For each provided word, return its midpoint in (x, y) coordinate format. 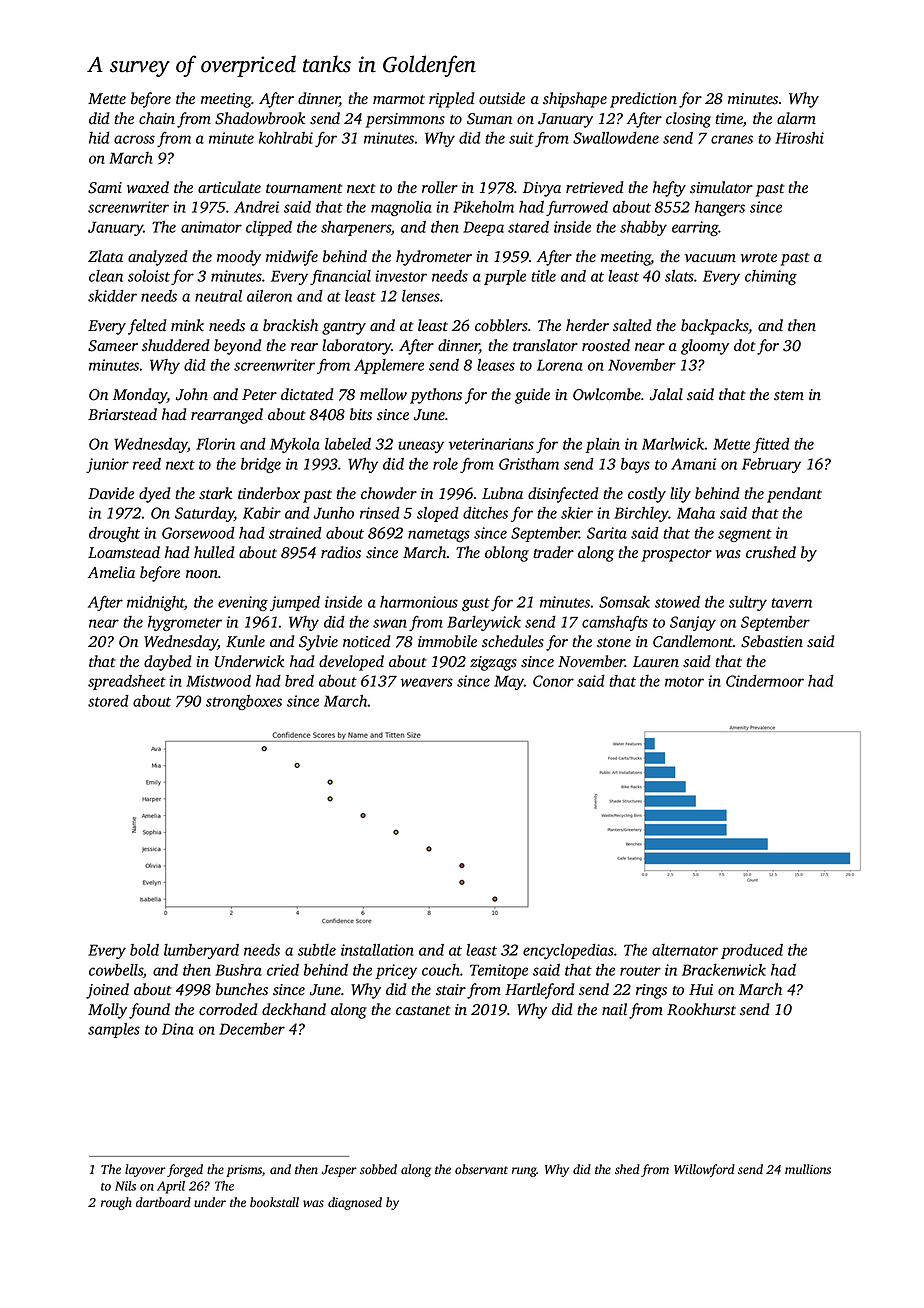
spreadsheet (127, 682)
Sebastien (772, 641)
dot (745, 345)
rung (524, 1172)
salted (632, 325)
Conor (553, 681)
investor (401, 276)
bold (144, 950)
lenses (421, 296)
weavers (427, 682)
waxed (148, 187)
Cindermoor (765, 681)
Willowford (704, 1170)
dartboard (163, 1202)
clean (106, 276)
